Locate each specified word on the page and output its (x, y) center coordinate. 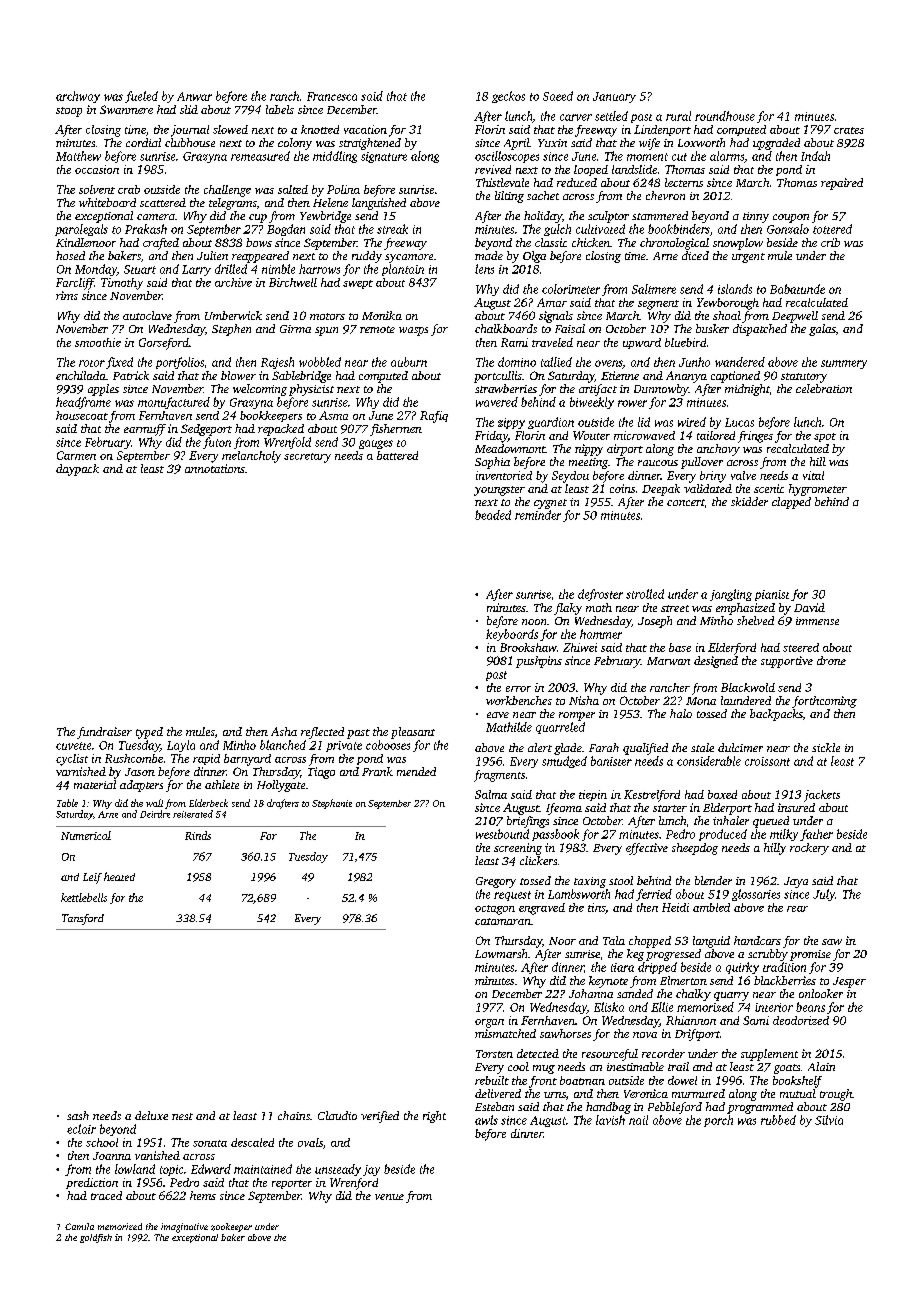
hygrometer (818, 490)
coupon (791, 218)
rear (797, 909)
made (489, 255)
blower (238, 375)
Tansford (83, 919)
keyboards (512, 635)
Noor (562, 941)
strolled (645, 594)
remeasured (260, 156)
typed (149, 733)
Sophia (492, 463)
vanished (157, 1155)
